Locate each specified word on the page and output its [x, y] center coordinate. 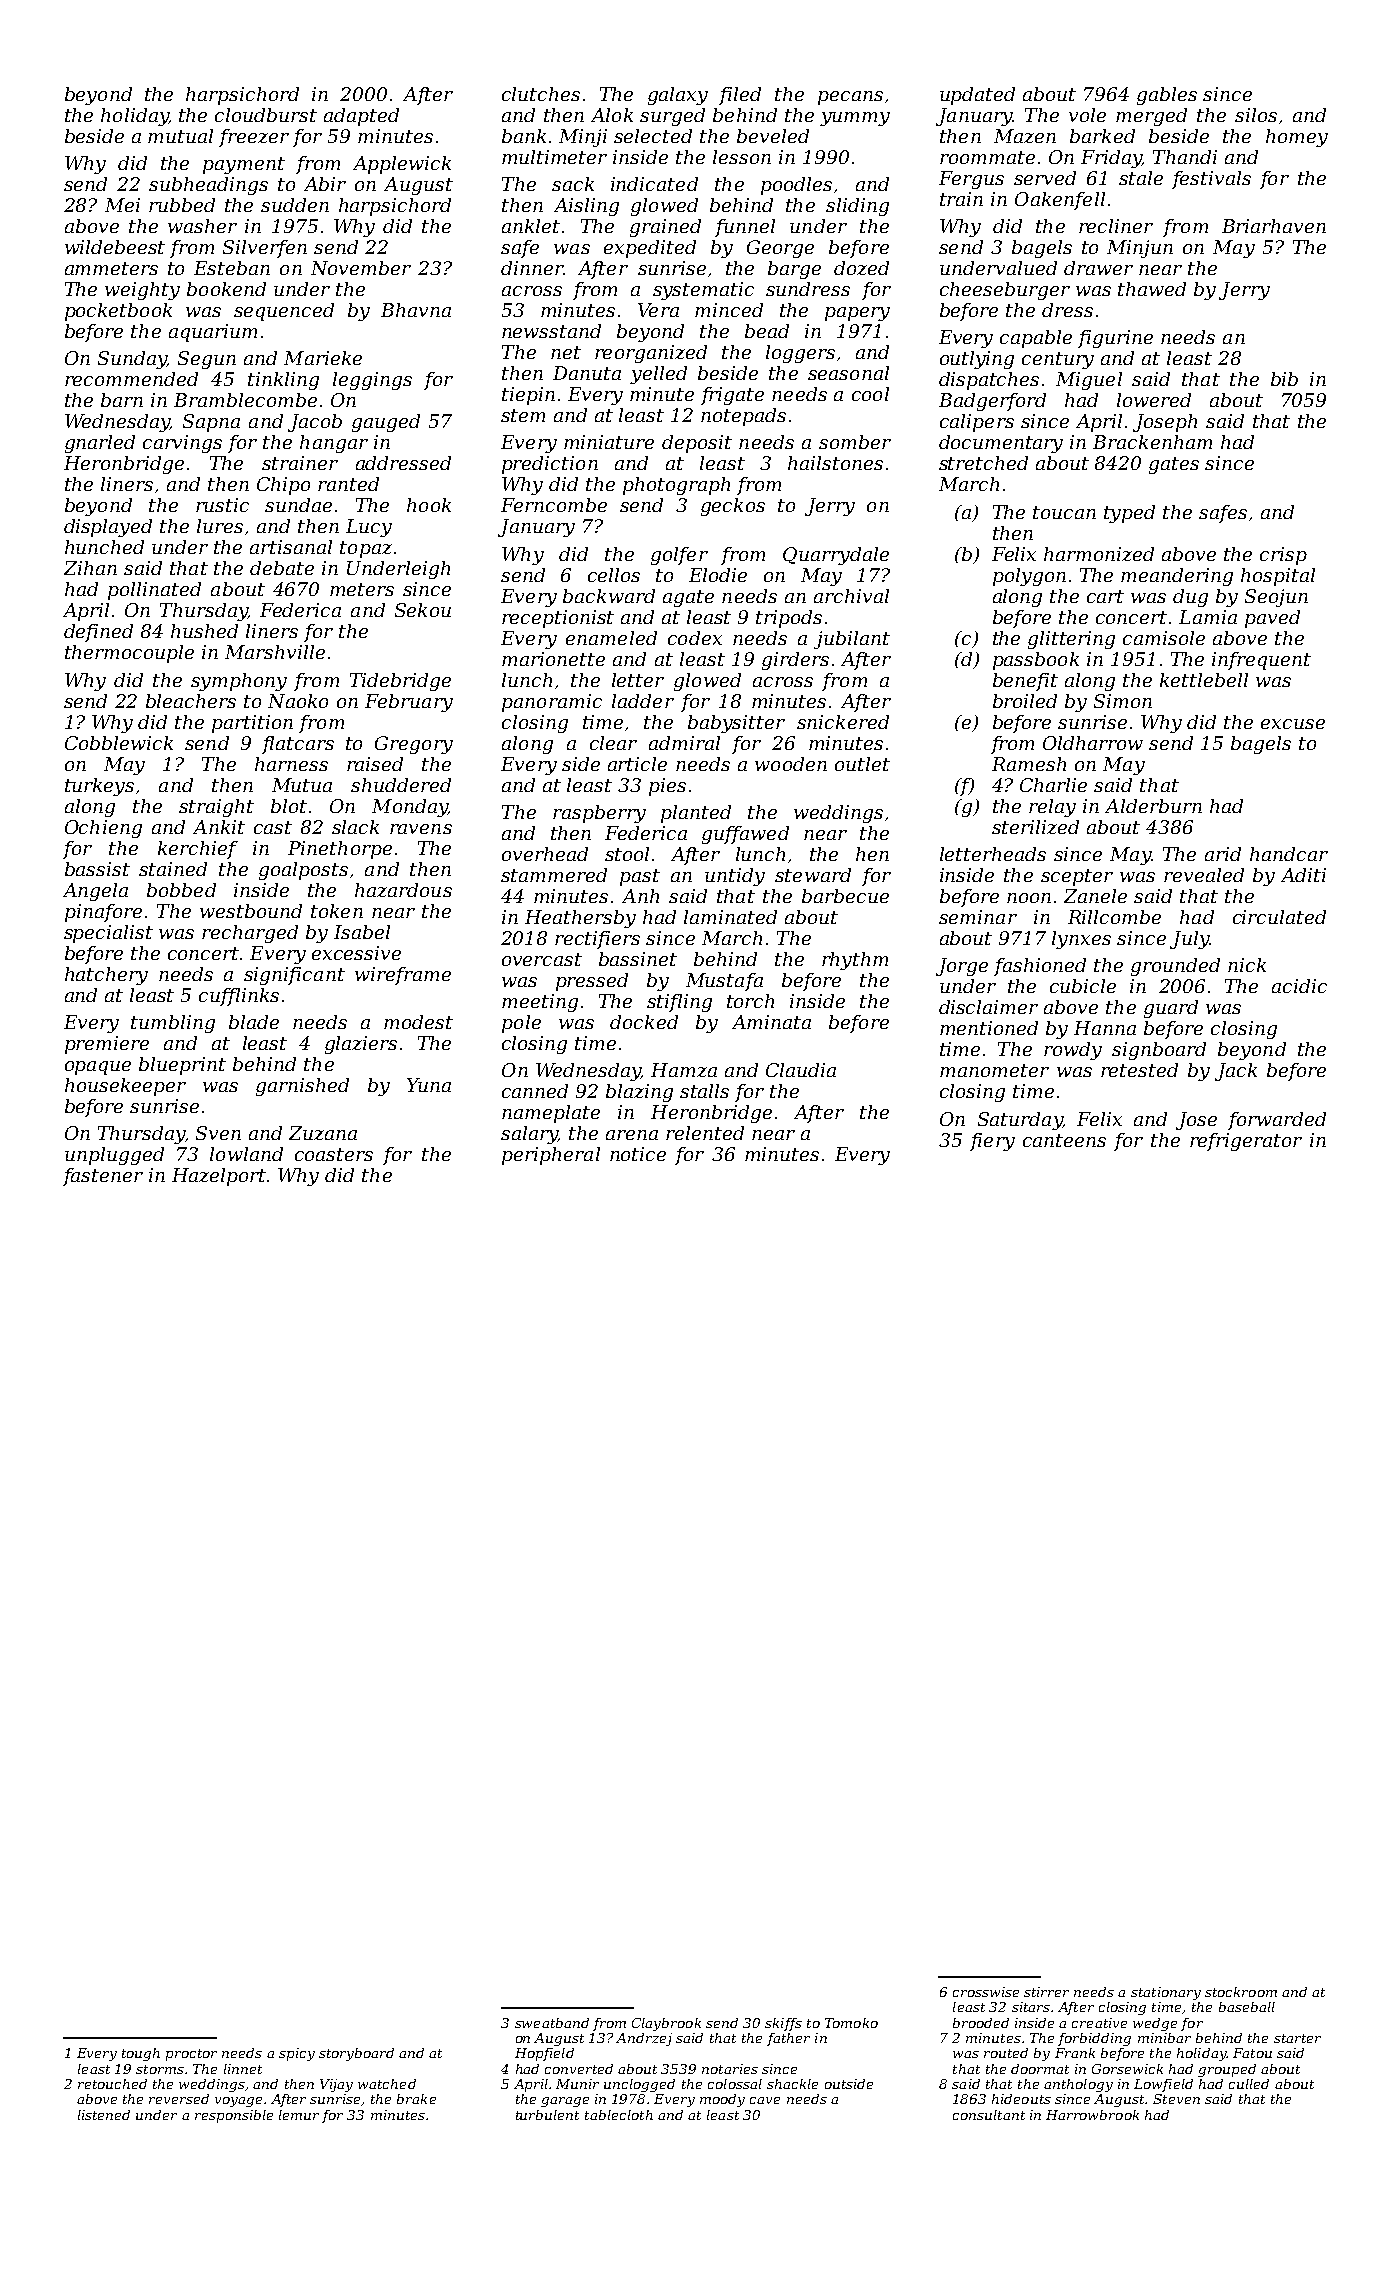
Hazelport [219, 1177]
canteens [1064, 1140]
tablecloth [619, 2115]
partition [252, 724]
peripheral [551, 1156]
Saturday [1020, 1121]
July [1189, 940]
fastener [103, 1177]
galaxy [678, 96]
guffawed [745, 835]
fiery [992, 1142]
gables [1167, 96]
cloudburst [266, 115]
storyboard [356, 2054]
